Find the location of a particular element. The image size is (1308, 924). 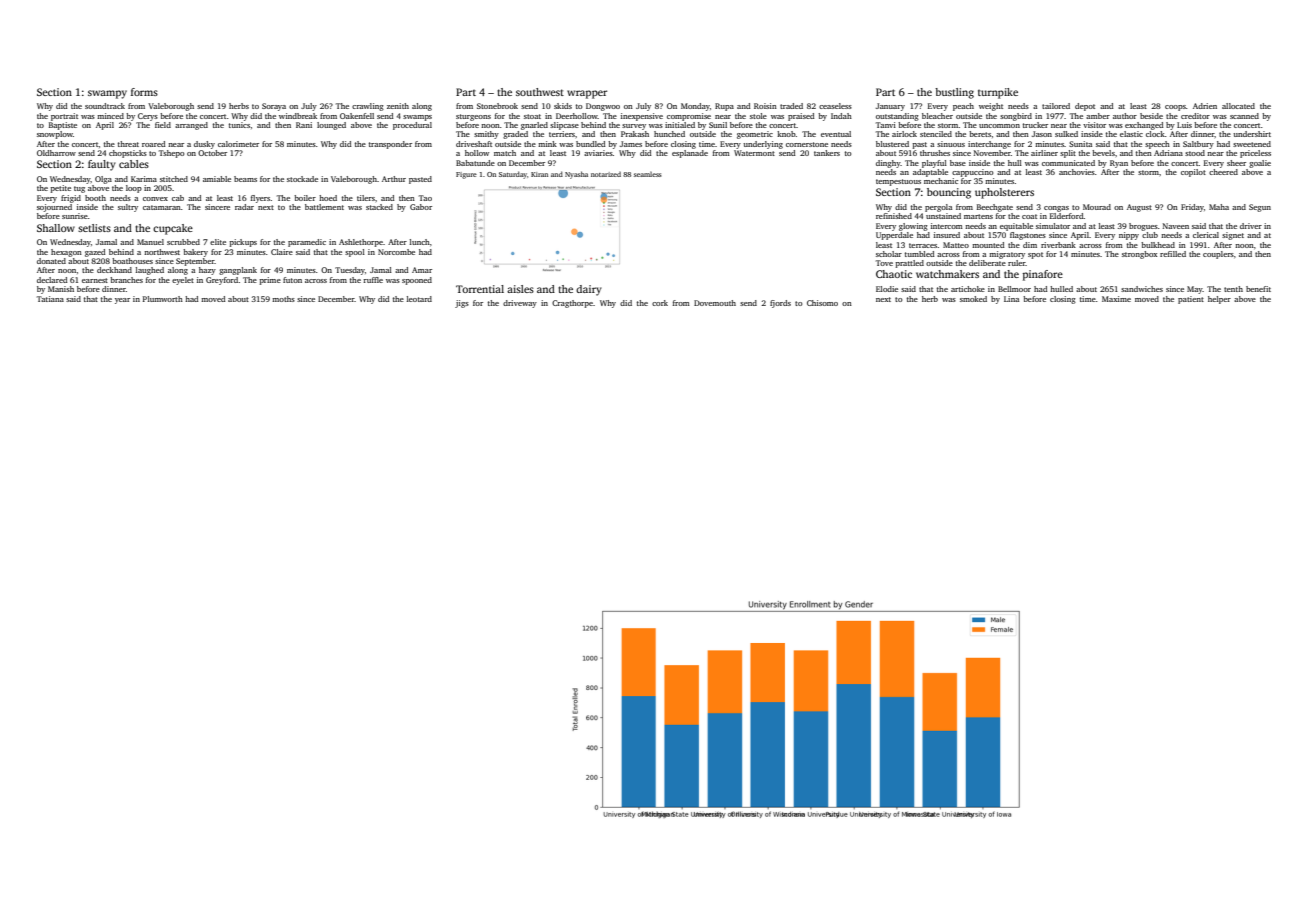

branches is located at coordinates (126, 280).
